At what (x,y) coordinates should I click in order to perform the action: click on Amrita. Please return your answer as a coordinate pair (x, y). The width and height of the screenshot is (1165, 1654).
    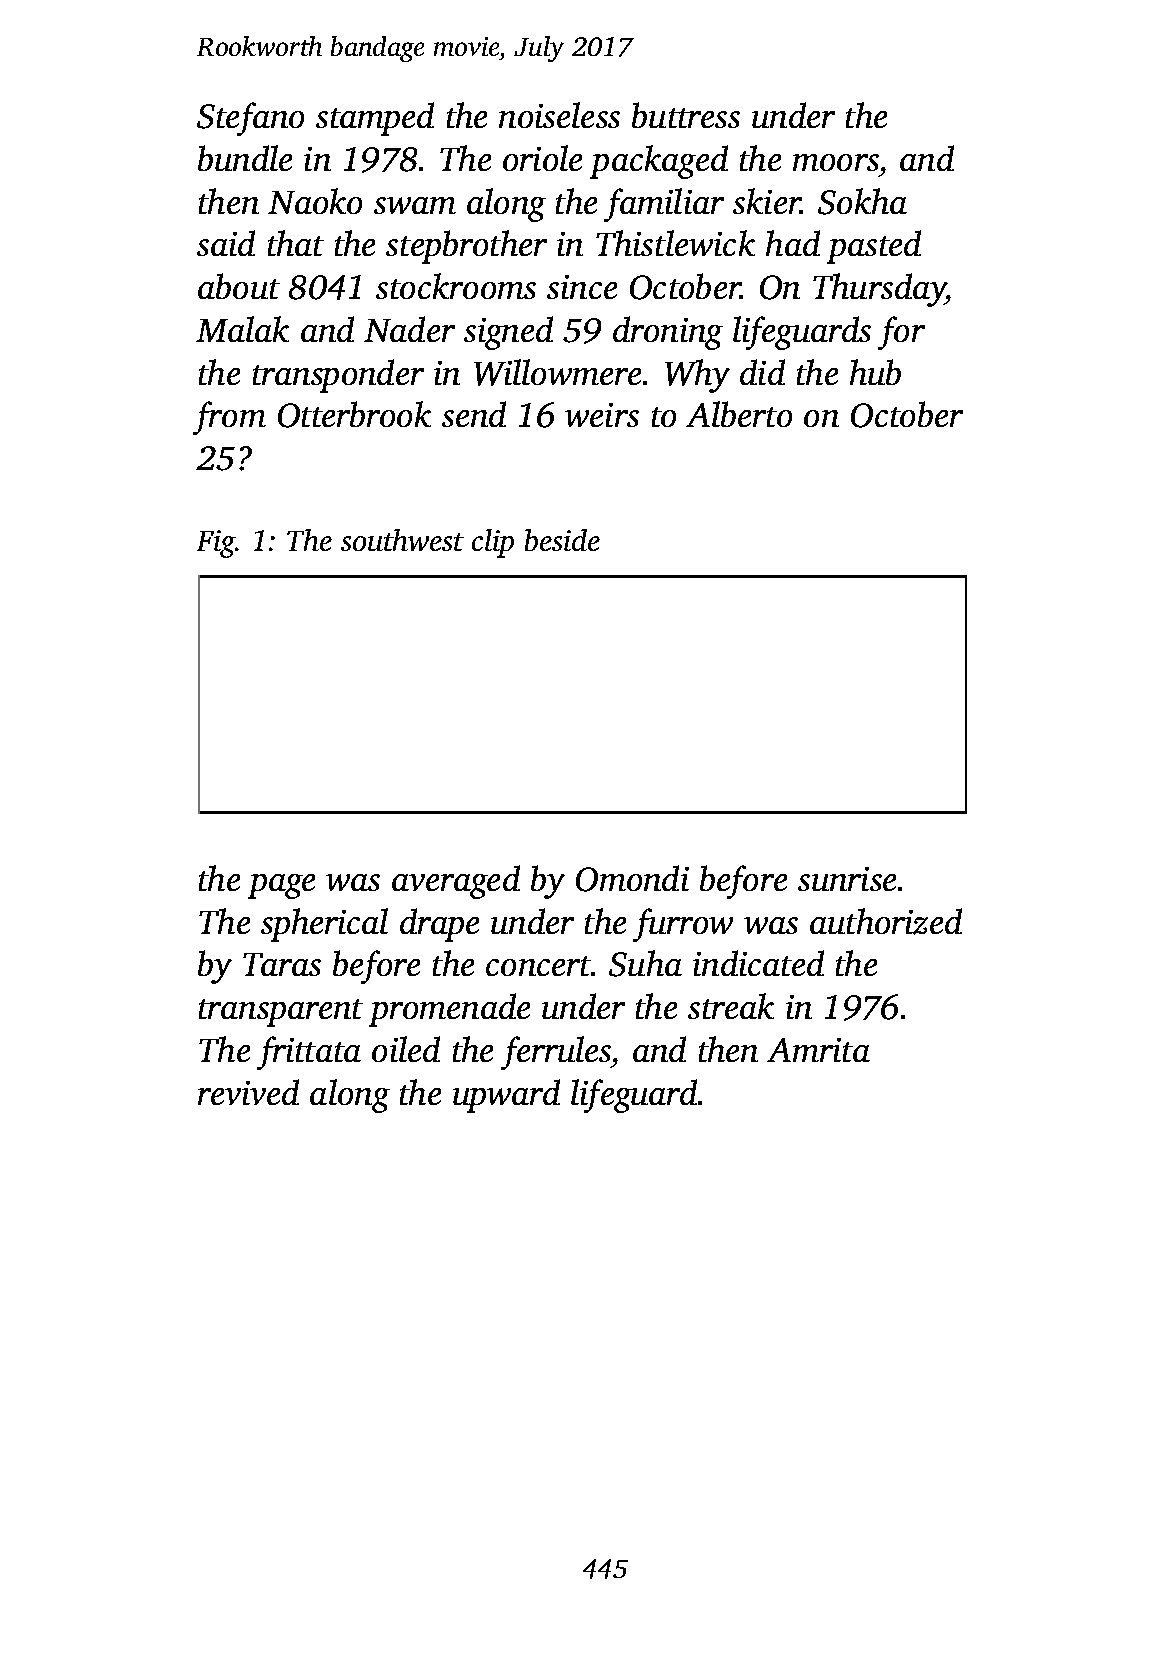
    Looking at the image, I should click on (818, 1050).
